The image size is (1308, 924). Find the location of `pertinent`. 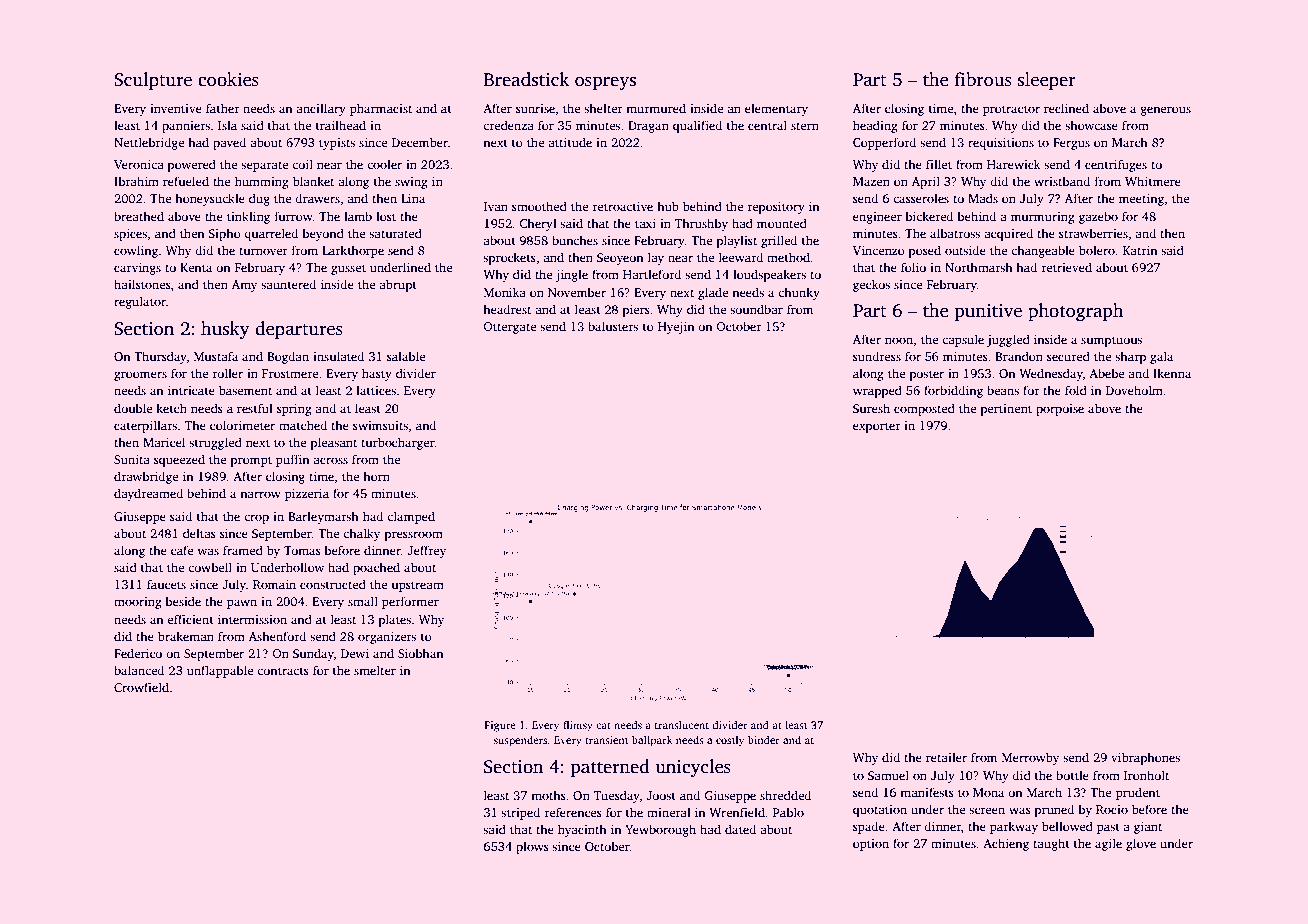

pertinent is located at coordinates (1006, 410).
